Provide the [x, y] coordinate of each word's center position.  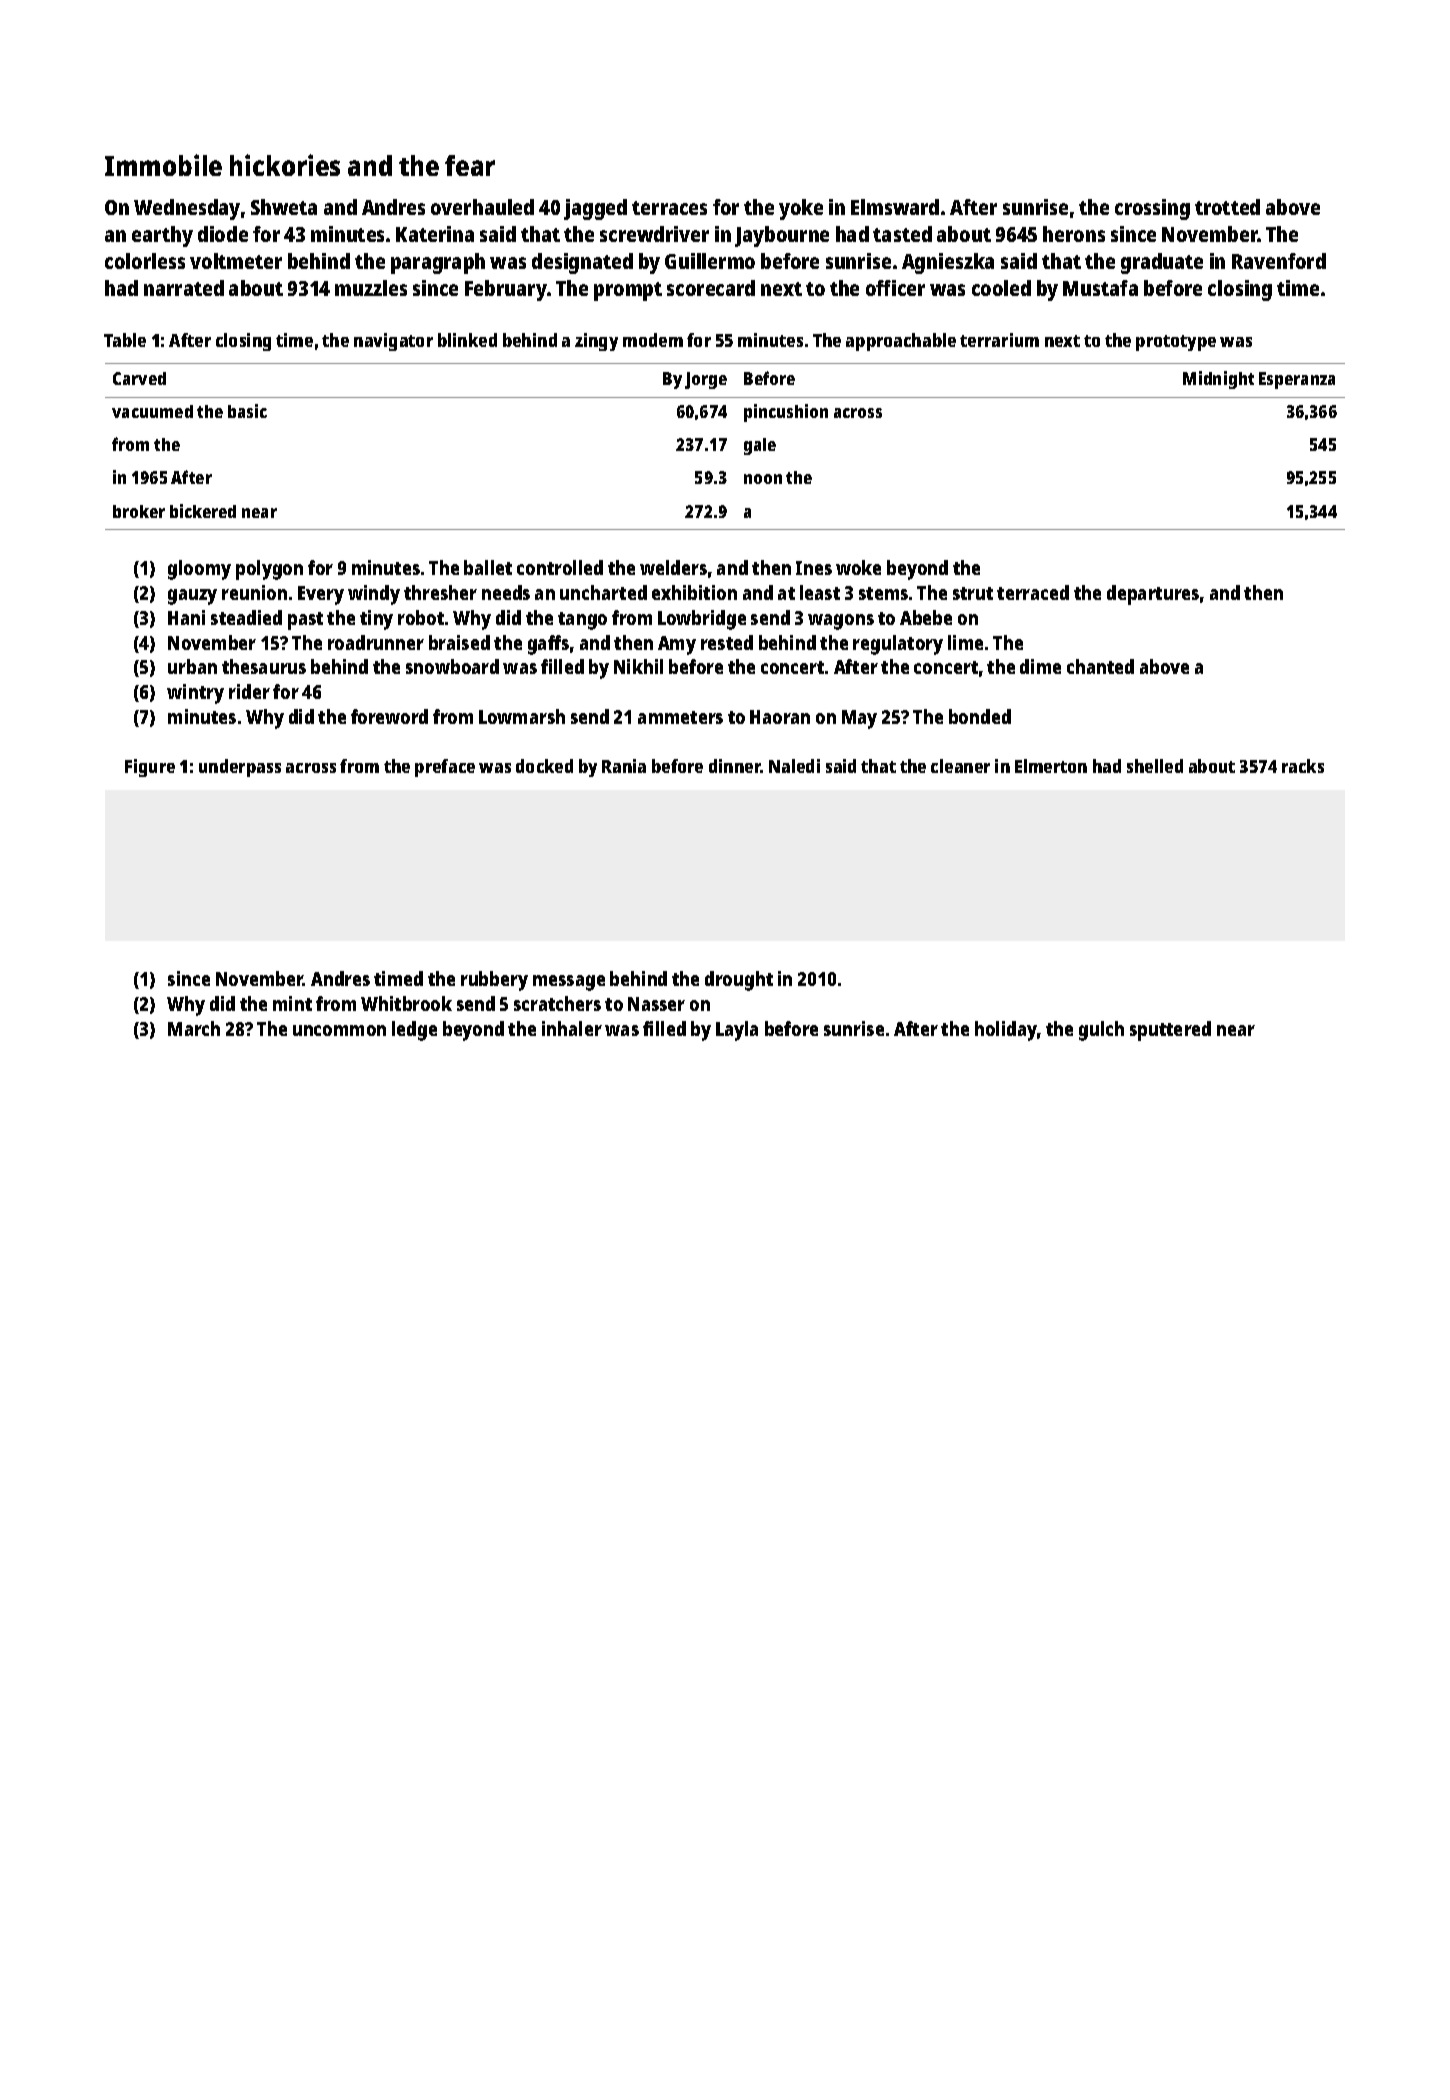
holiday [1006, 1031]
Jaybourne [782, 236]
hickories [285, 165]
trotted [1227, 207]
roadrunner [376, 642]
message [569, 983]
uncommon [339, 1030]
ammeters [680, 717]
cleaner [960, 766]
